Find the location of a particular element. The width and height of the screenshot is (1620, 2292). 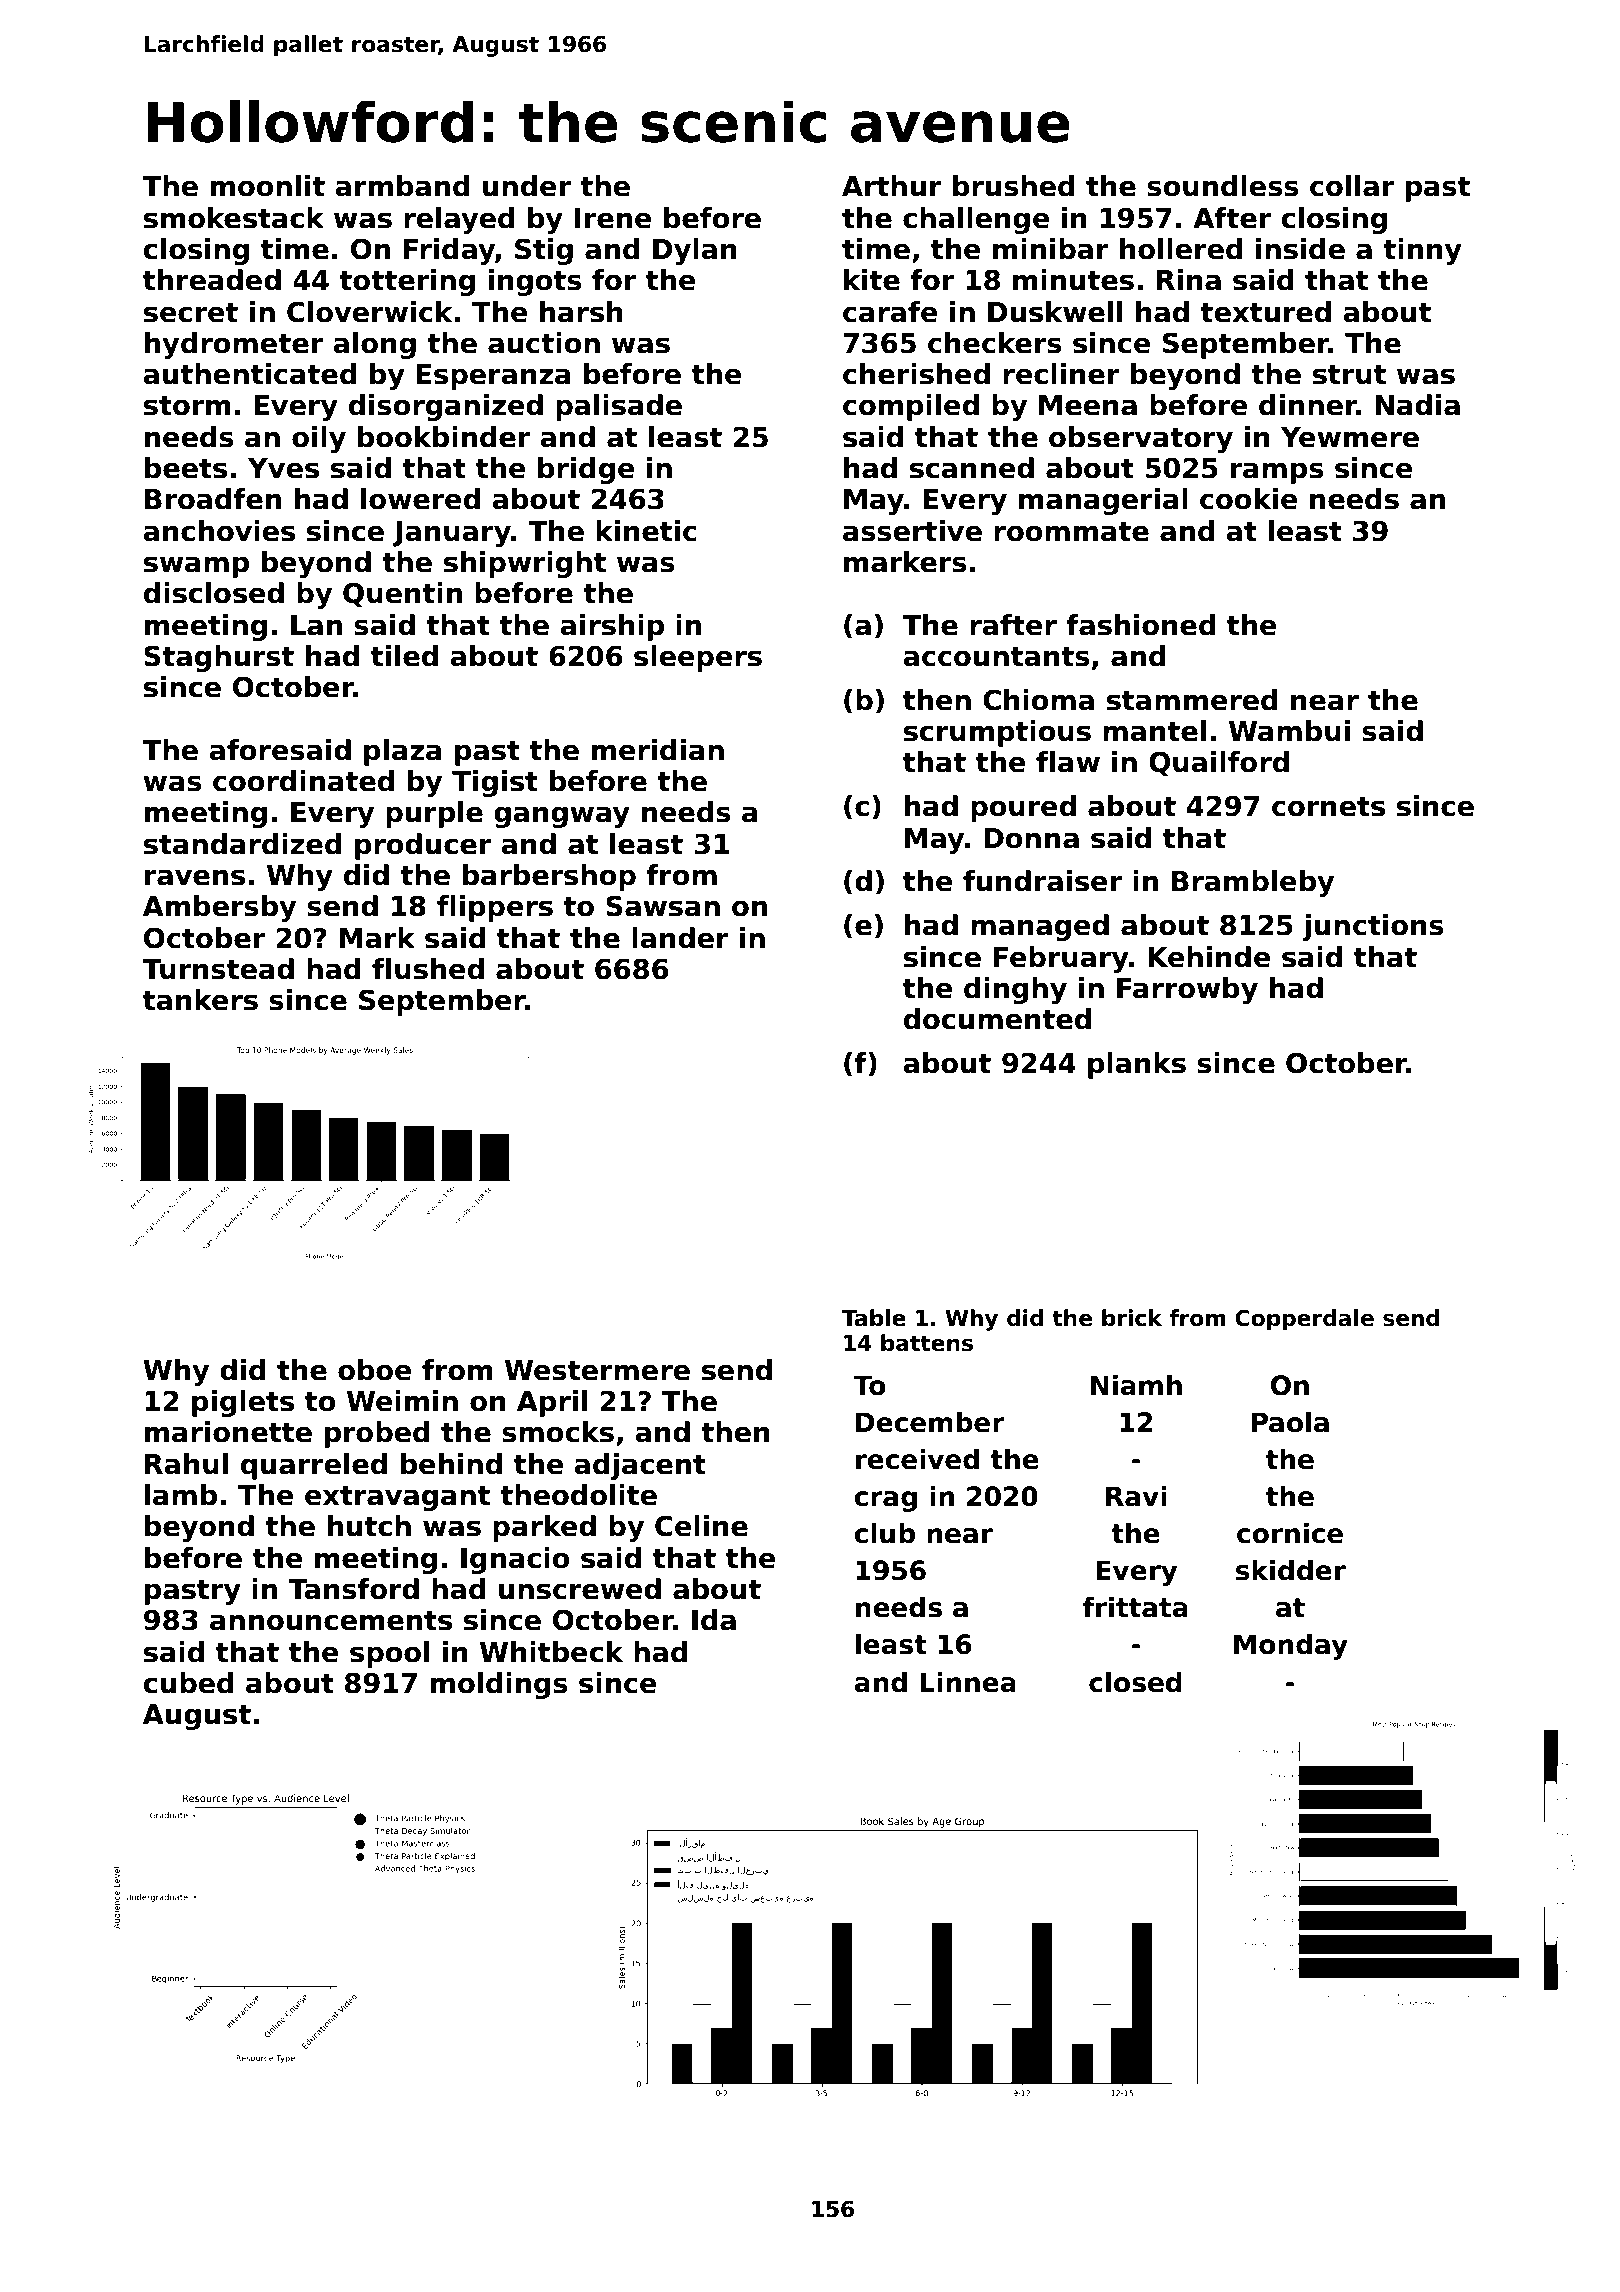

junctions is located at coordinates (1373, 927).
